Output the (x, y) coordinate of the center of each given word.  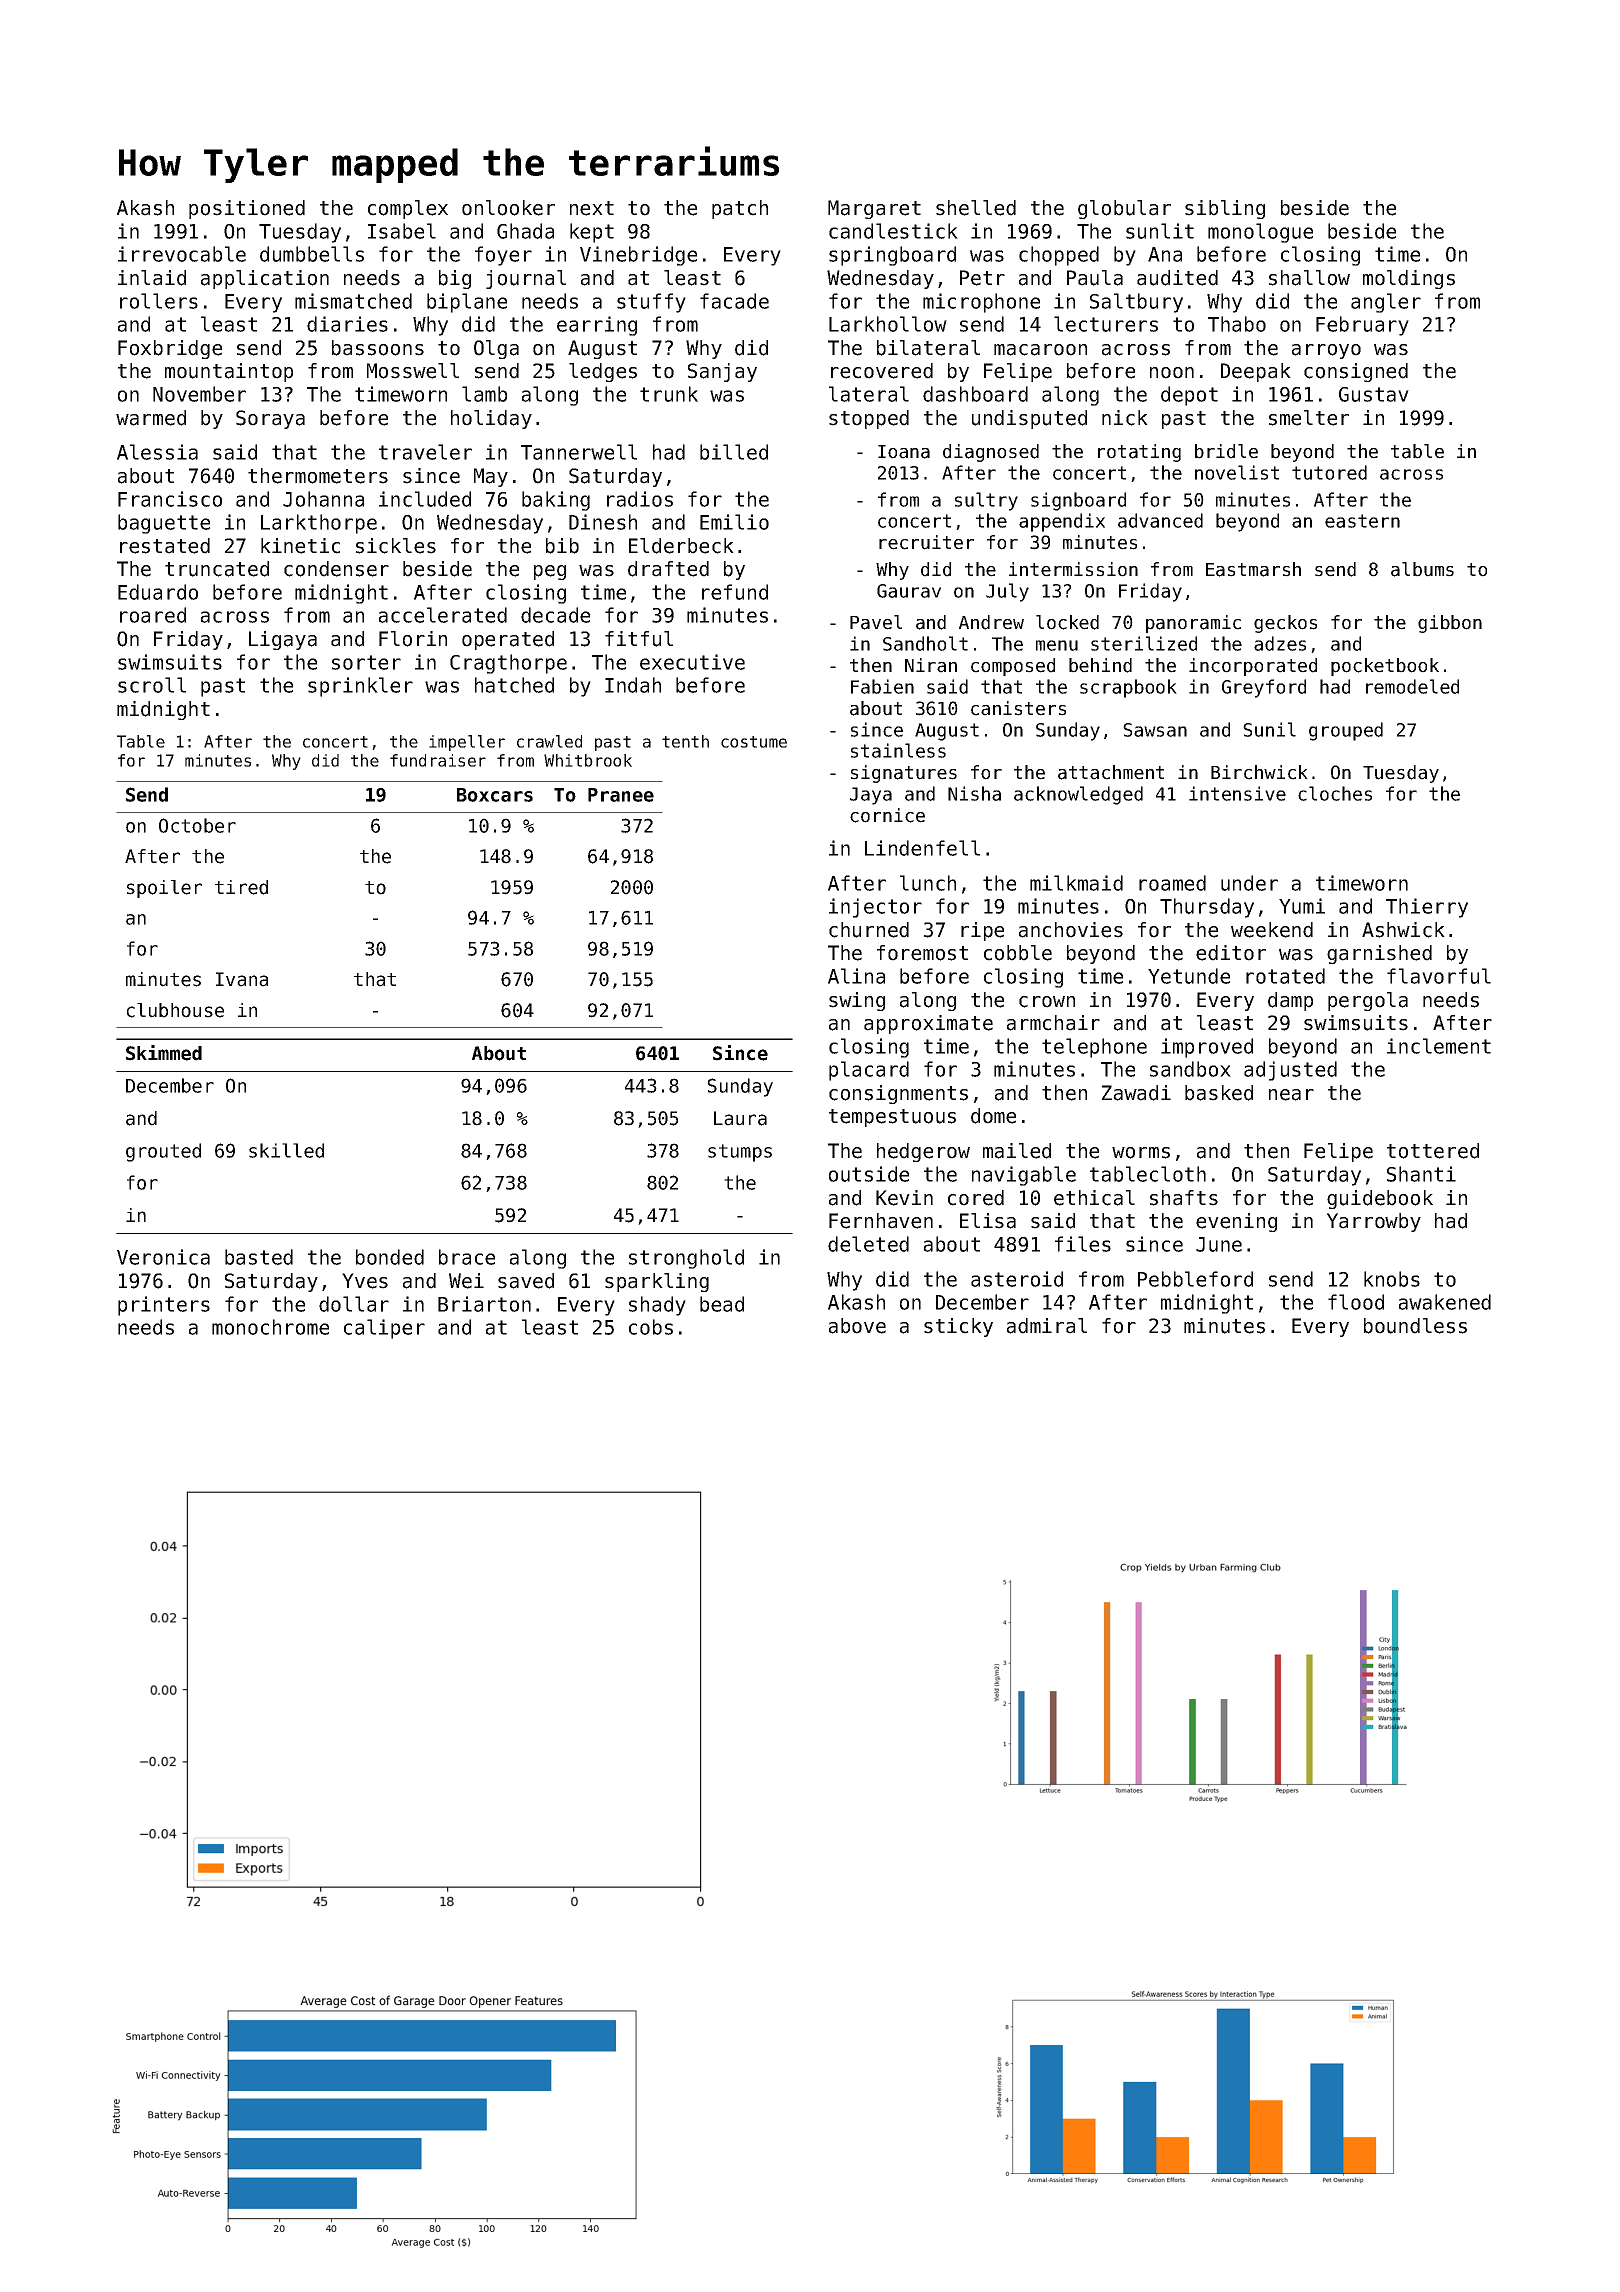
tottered (1433, 1151)
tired (241, 887)
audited (1177, 278)
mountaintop (229, 372)
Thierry (1427, 908)
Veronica (163, 1257)
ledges (603, 372)
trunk (669, 394)
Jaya (871, 796)
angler (1386, 303)
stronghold (686, 1259)
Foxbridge (170, 349)
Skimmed (164, 1053)
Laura (740, 1118)
